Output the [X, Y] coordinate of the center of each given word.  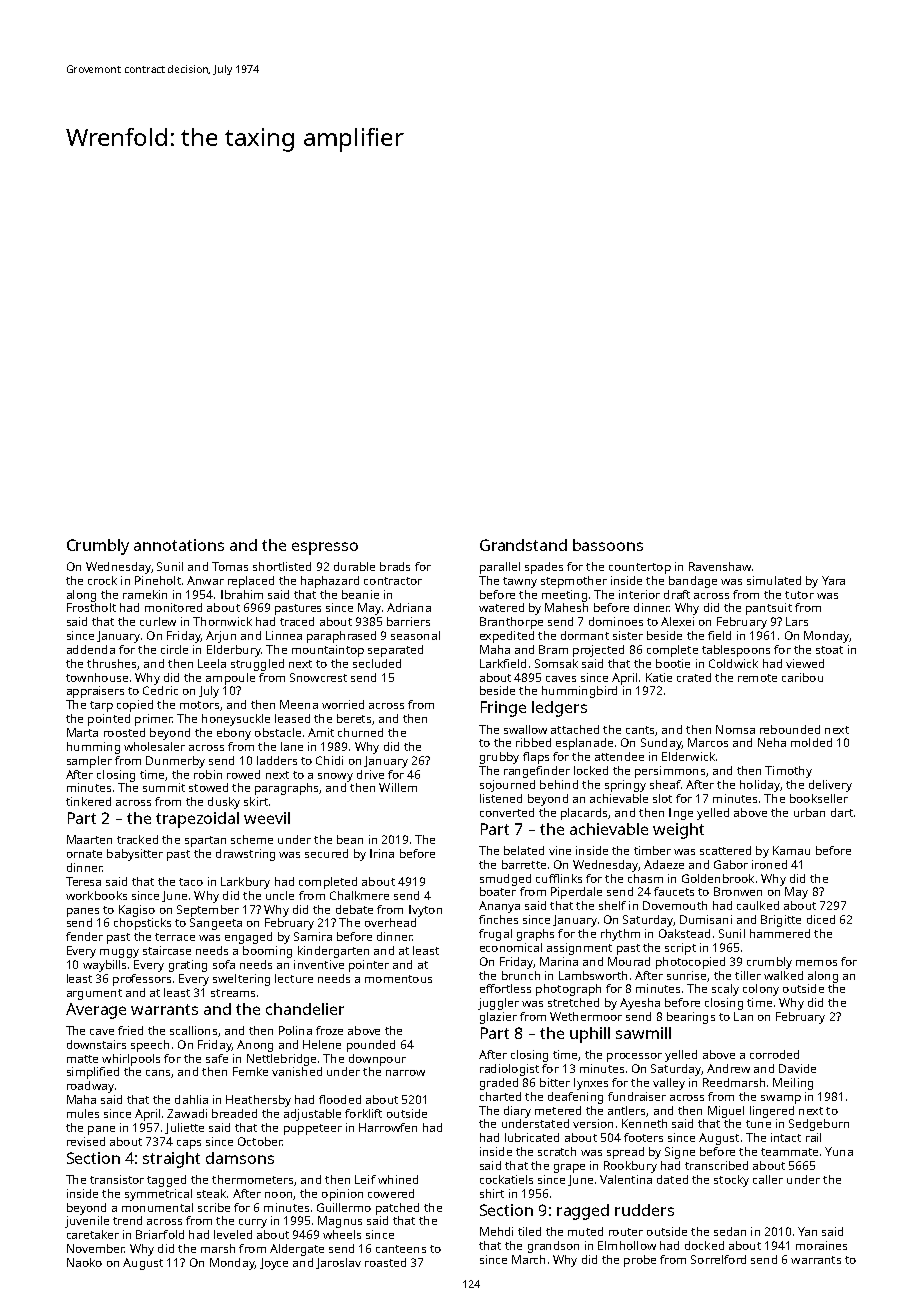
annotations [179, 545]
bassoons [608, 545]
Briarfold [160, 1234]
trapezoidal [197, 820]
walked [783, 975]
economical [511, 947]
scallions [193, 1030]
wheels [342, 1234]
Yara [833, 580]
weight [678, 831]
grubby [499, 758]
